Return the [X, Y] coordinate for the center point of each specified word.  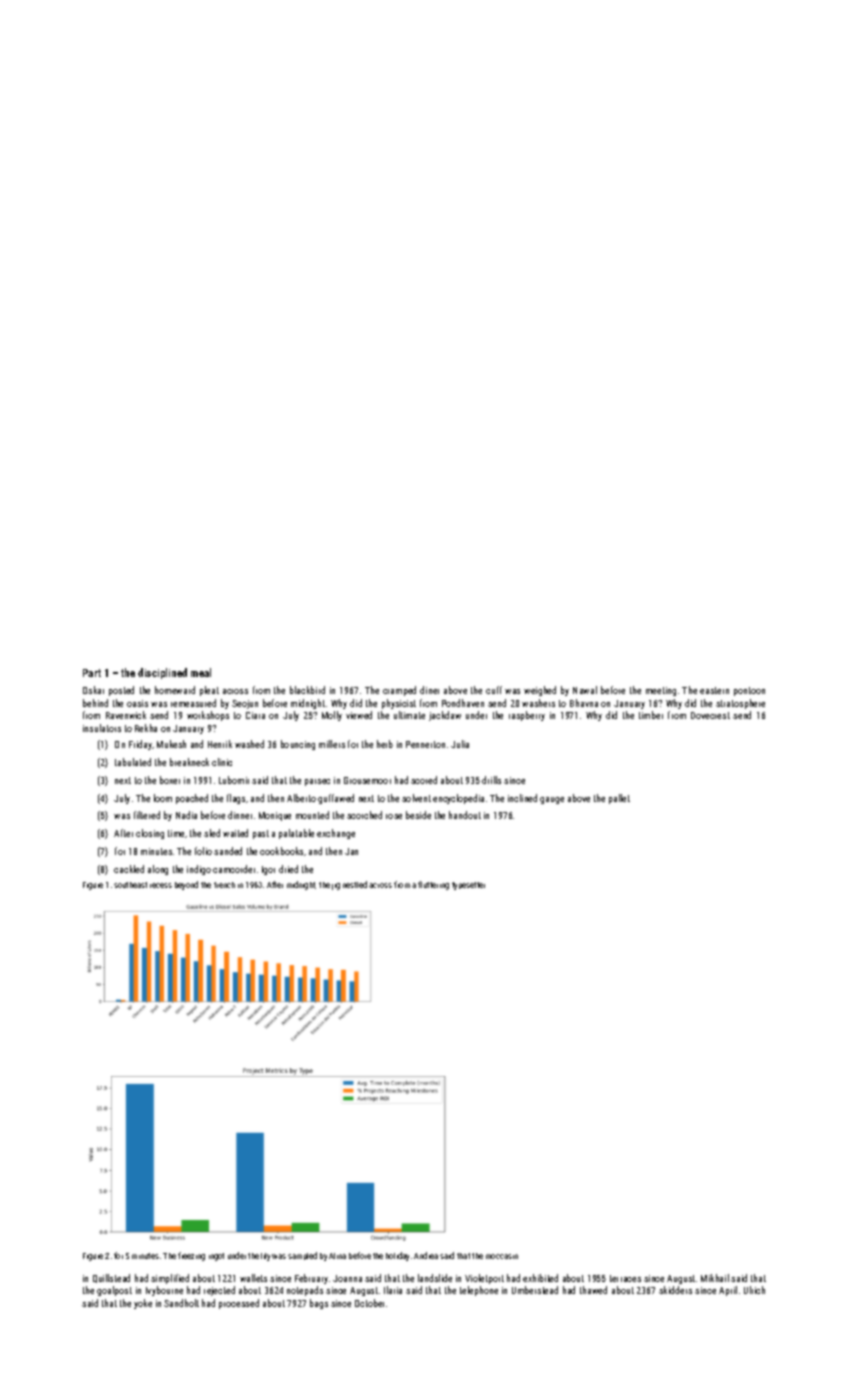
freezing [191, 1256]
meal [201, 672]
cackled [129, 869]
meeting [661, 691]
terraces [625, 1278]
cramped [399, 691]
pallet [619, 799]
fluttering [433, 885]
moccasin [502, 1256]
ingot [216, 1257]
